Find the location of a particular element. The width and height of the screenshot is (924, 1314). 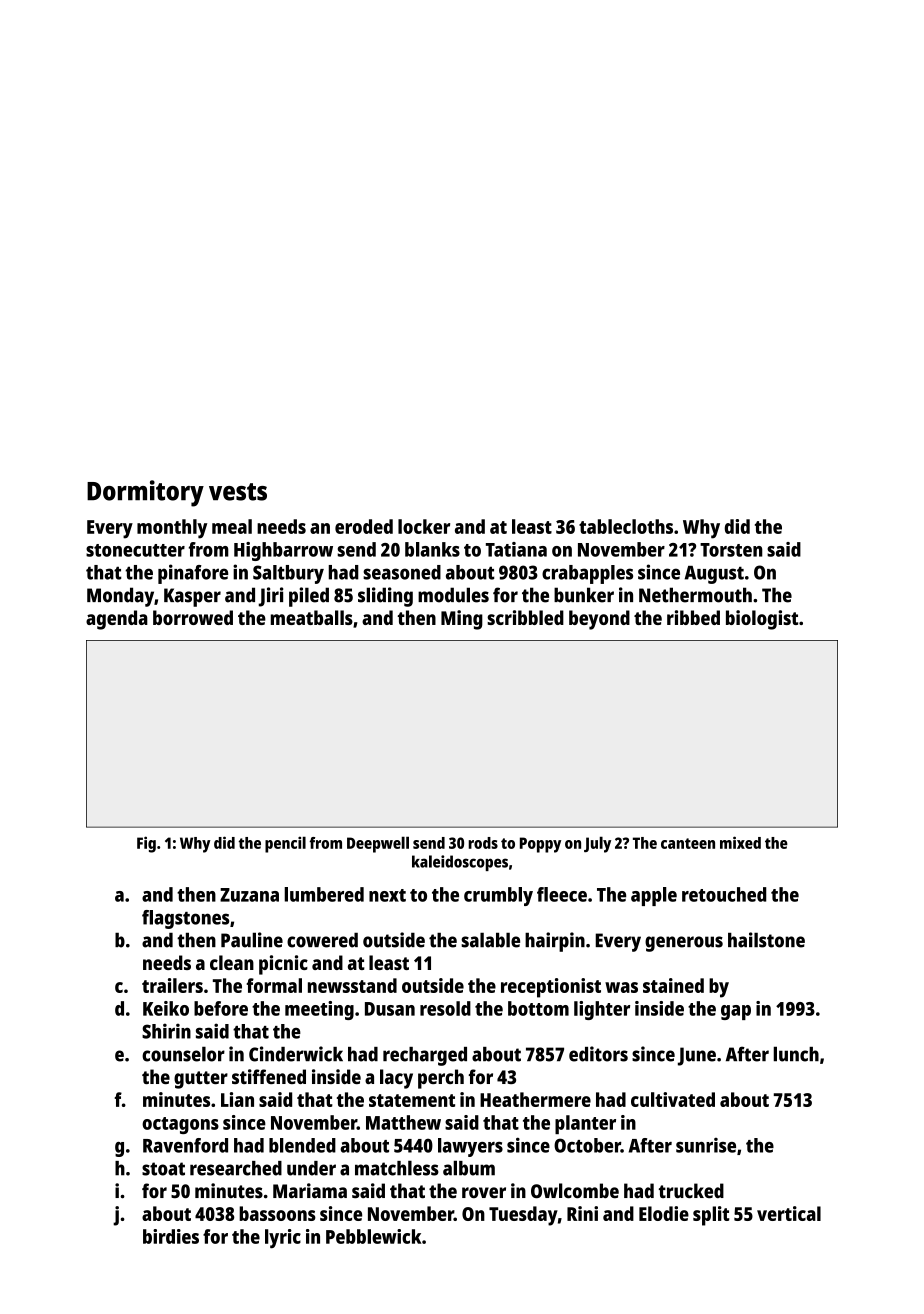

August is located at coordinates (714, 575).
